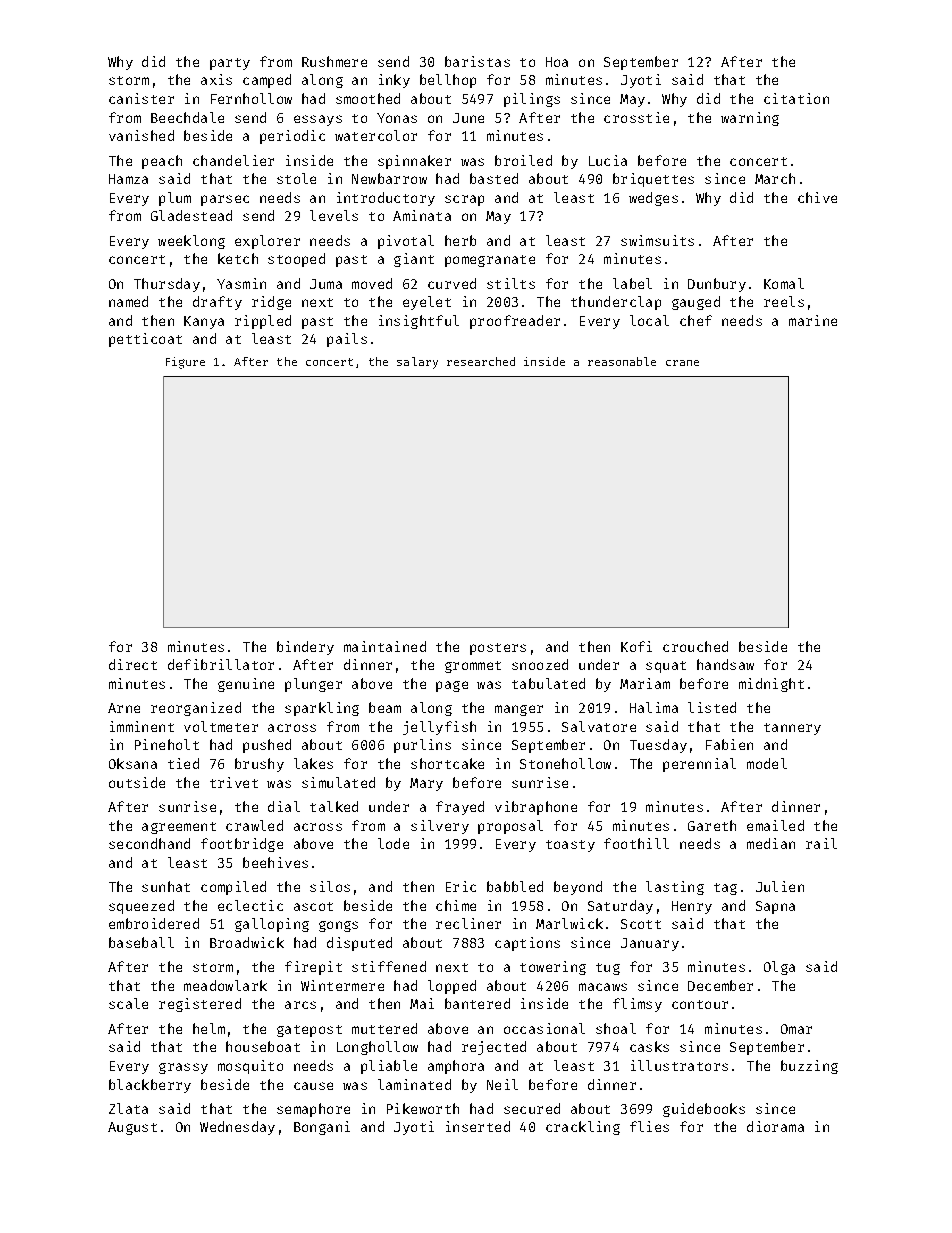 This page has width=952, height=1233. Describe the element at coordinates (682, 363) in the page. I see `crane` at that location.
